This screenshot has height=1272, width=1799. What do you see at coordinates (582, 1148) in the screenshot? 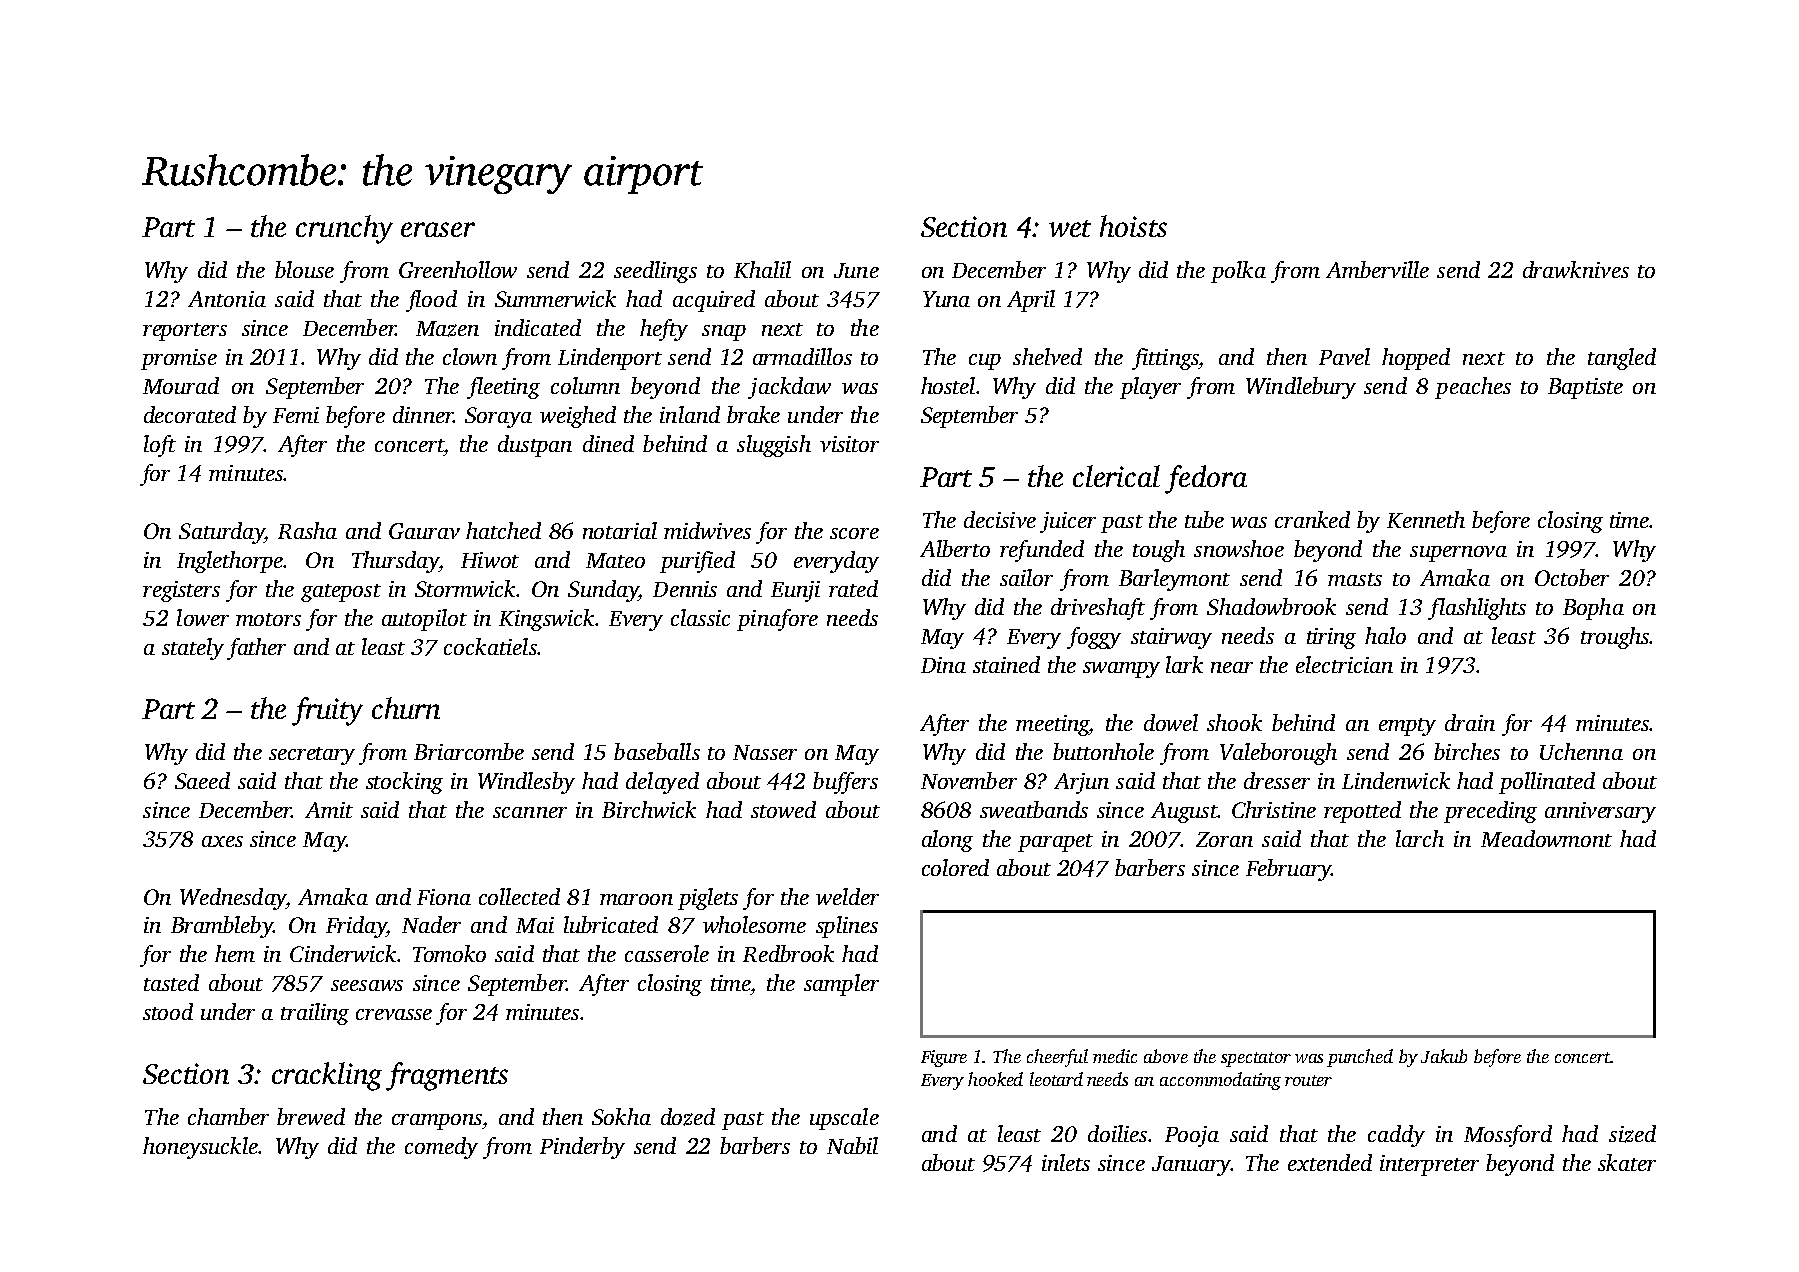
I see `Pinderby` at bounding box center [582, 1148].
